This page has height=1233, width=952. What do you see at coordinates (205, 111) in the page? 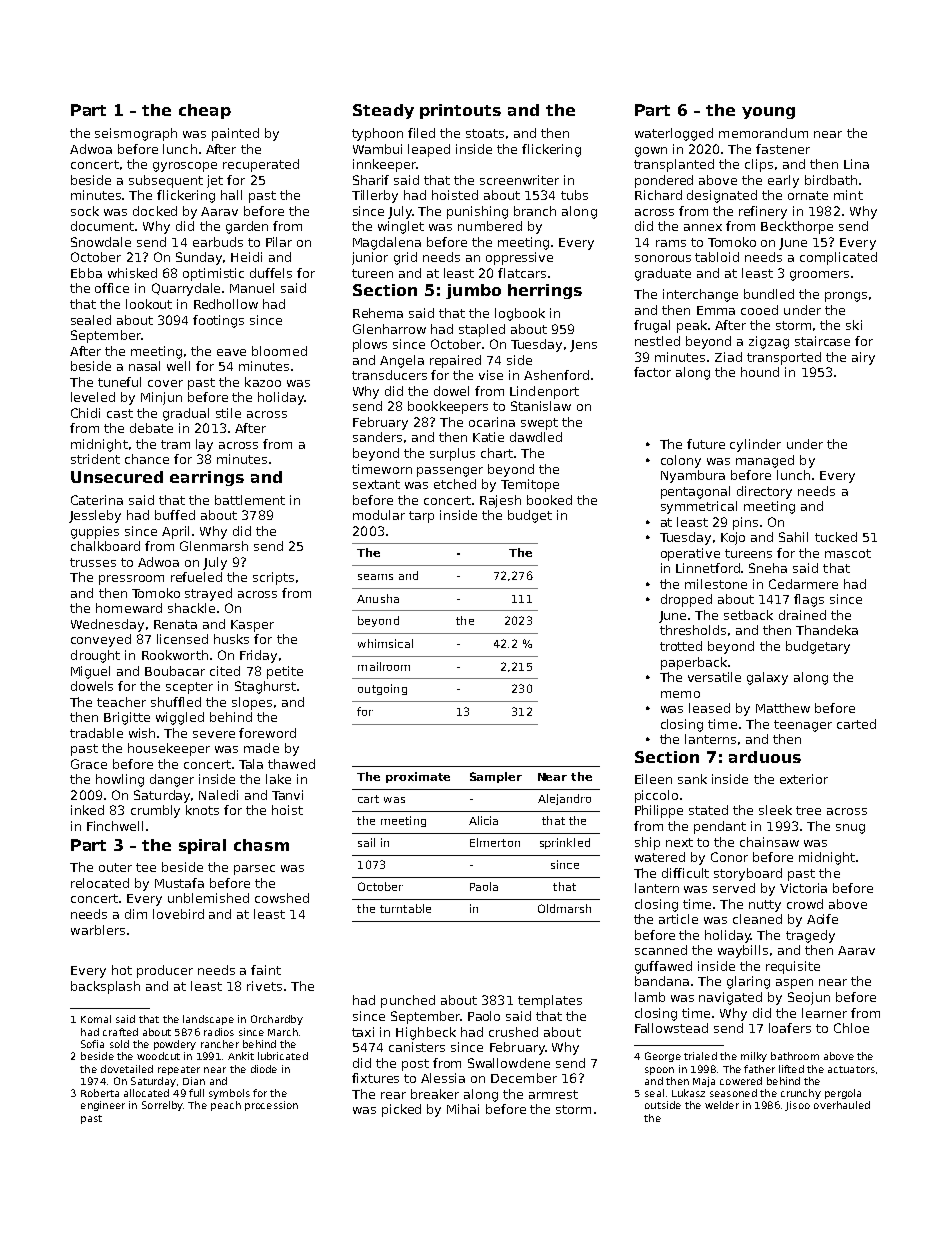
I see `cheap` at bounding box center [205, 111].
